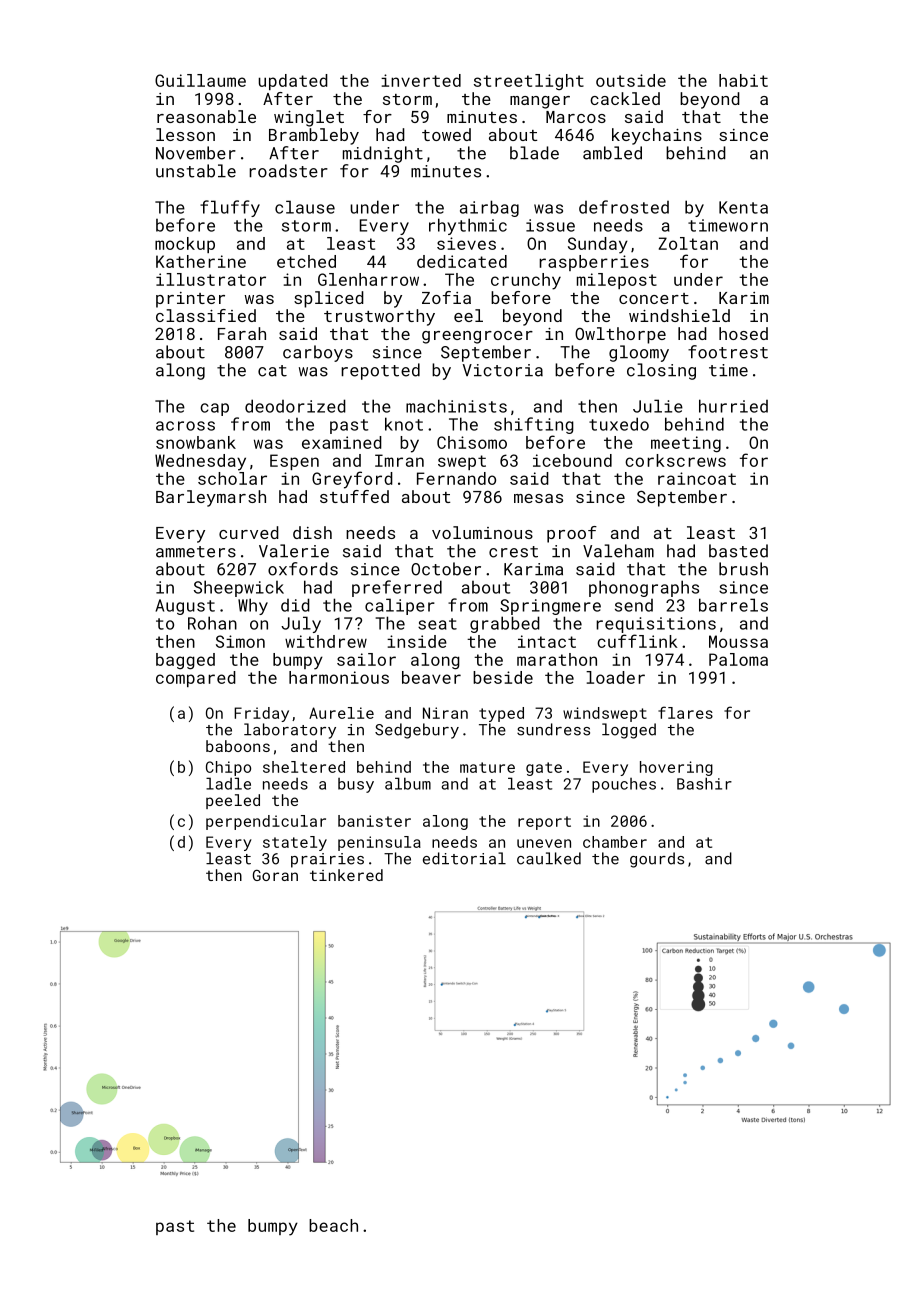 The image size is (924, 1311). What do you see at coordinates (293, 82) in the screenshot?
I see `updated` at bounding box center [293, 82].
